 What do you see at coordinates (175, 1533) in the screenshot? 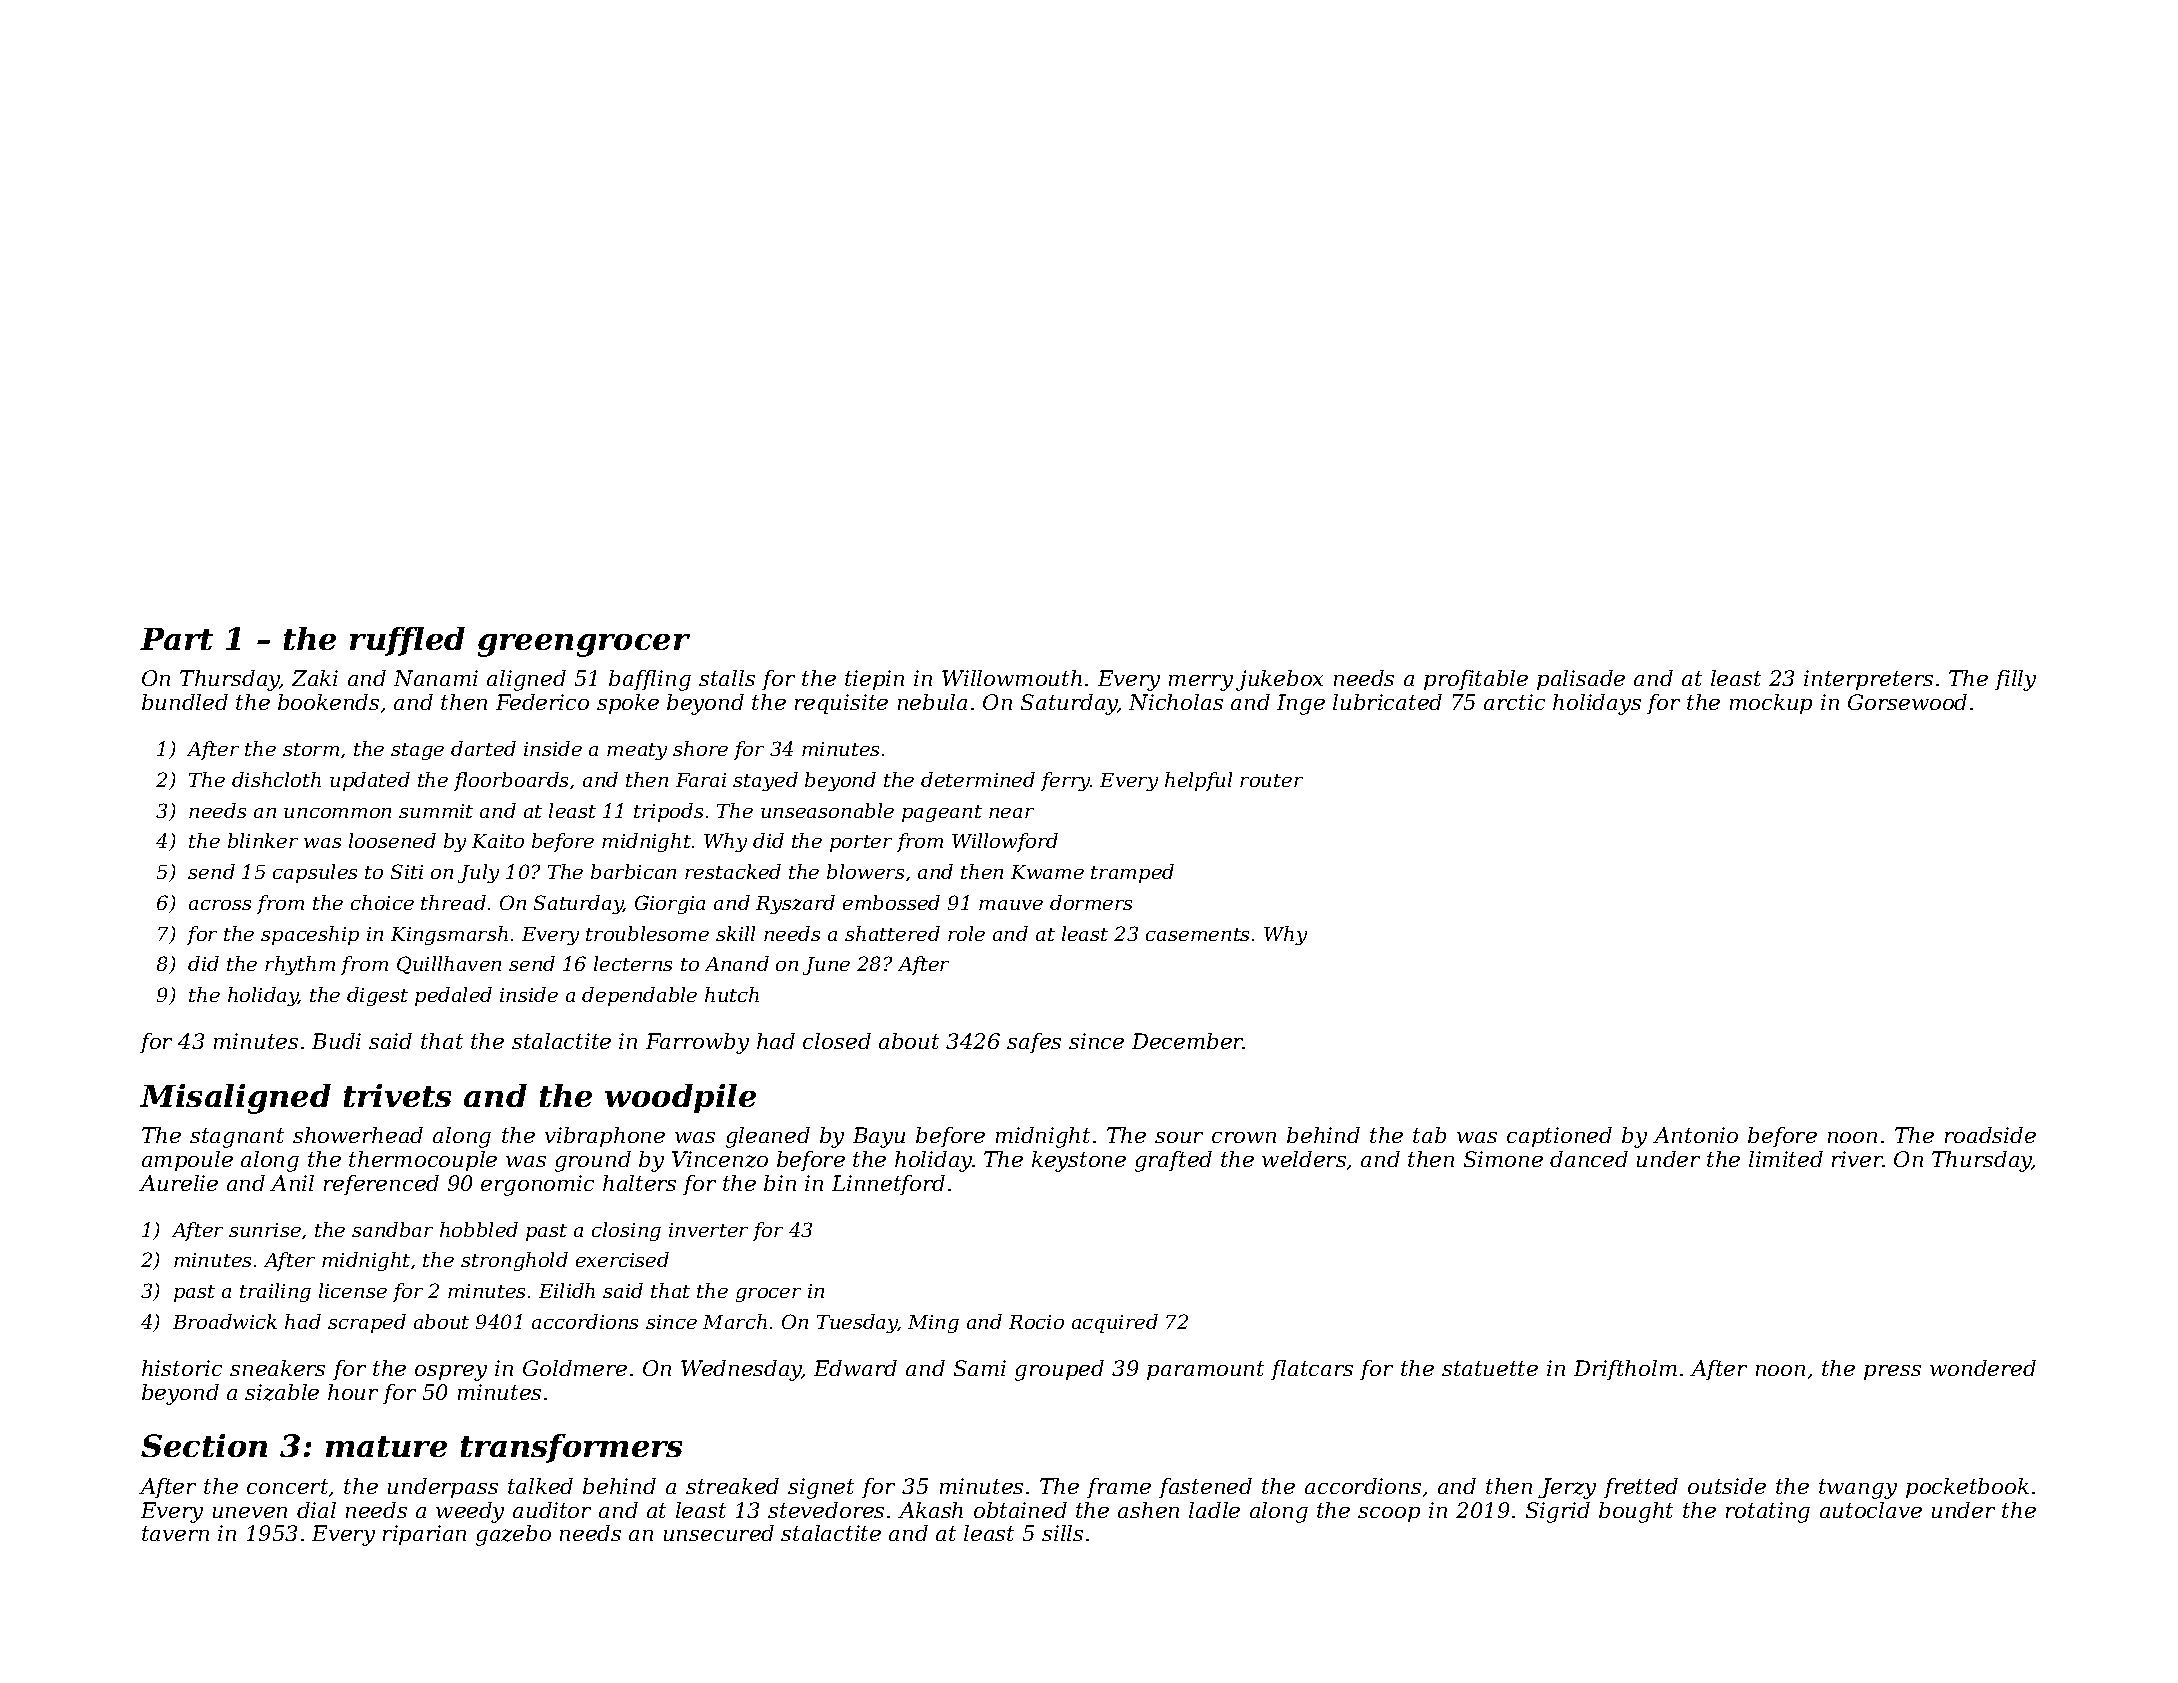
I see `tavern` at bounding box center [175, 1533].
